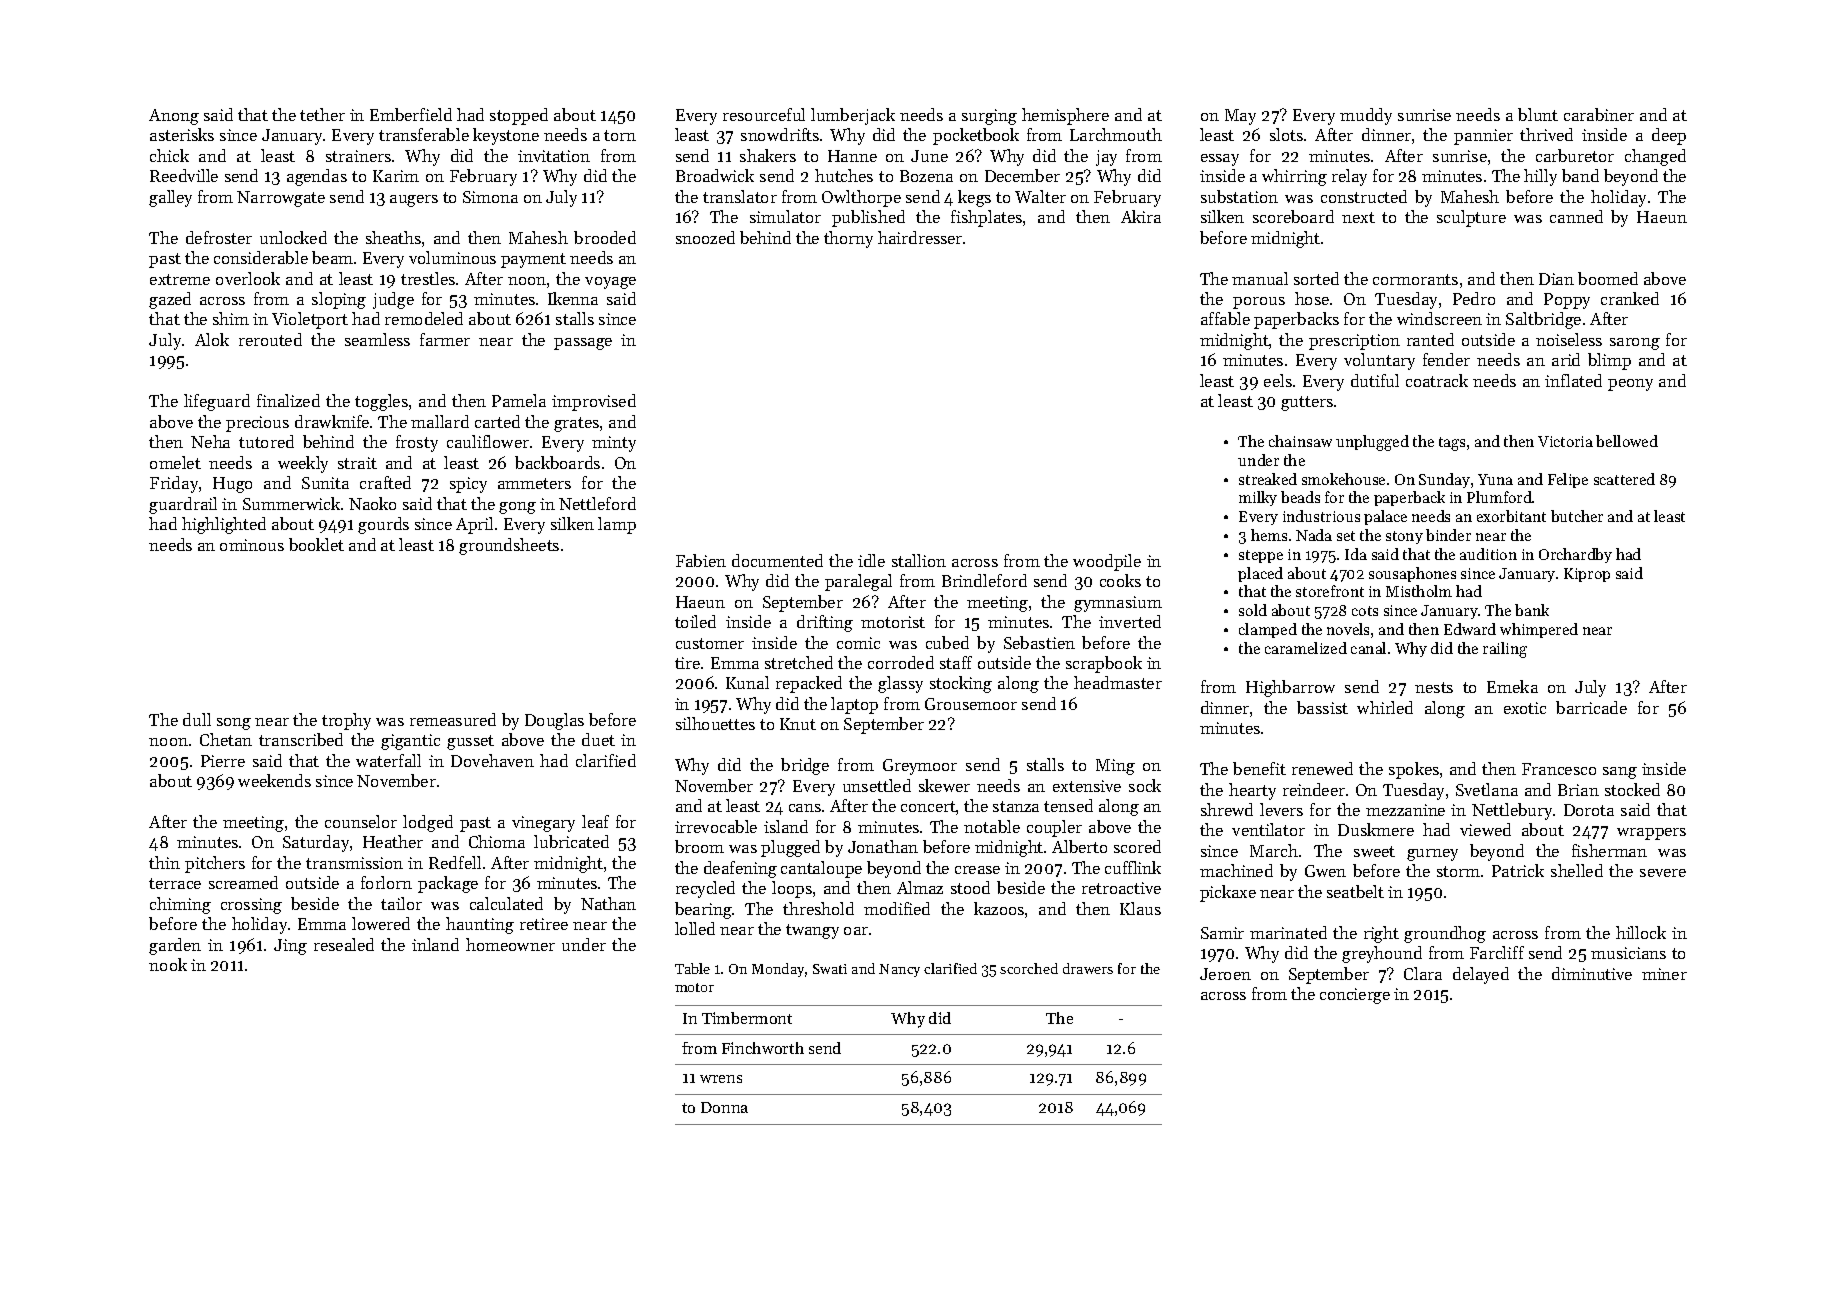 Image resolution: width=1837 pixels, height=1299 pixels. Describe the element at coordinates (1141, 216) in the image. I see `Akira` at that location.
